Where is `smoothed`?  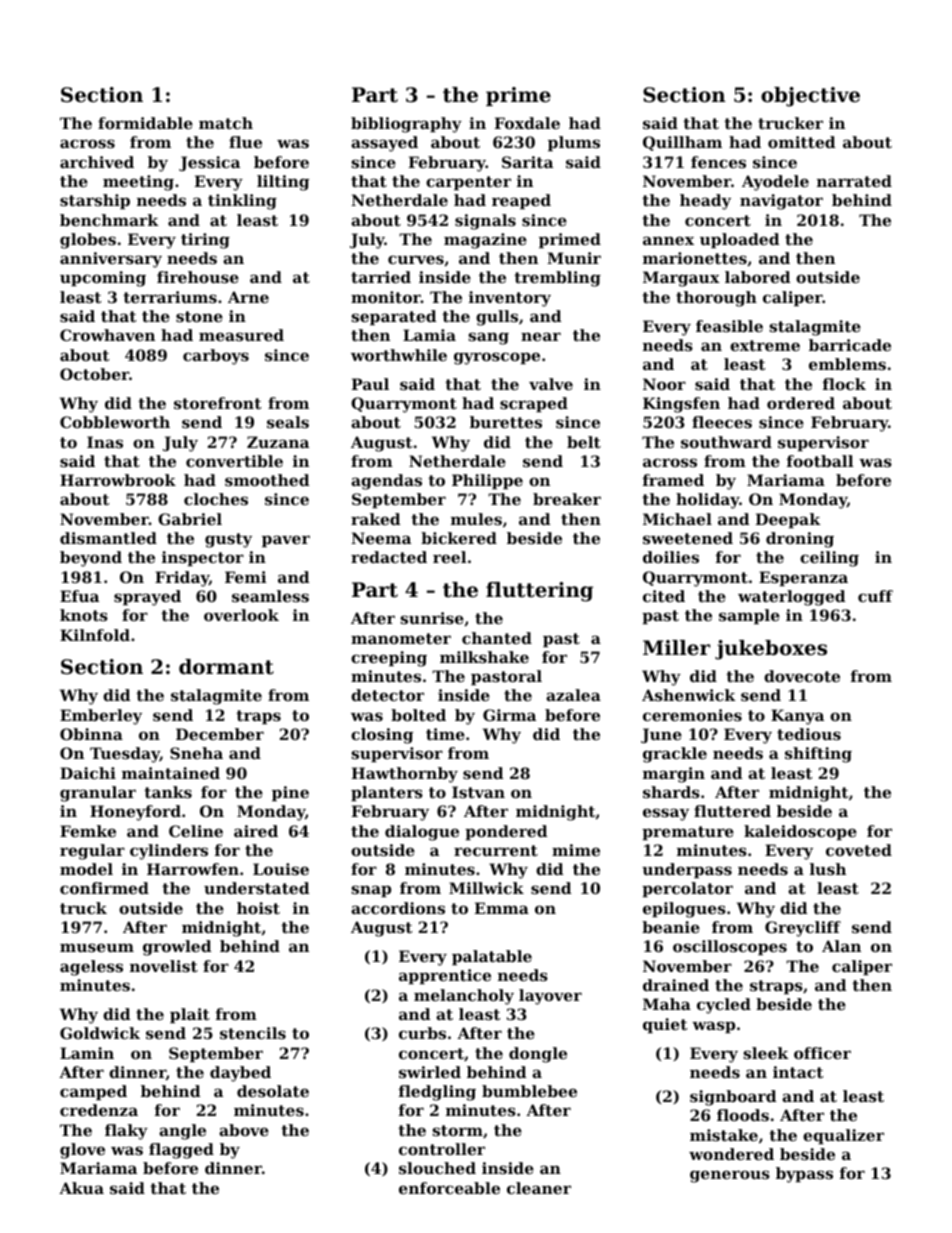 smoothed is located at coordinates (267, 480).
